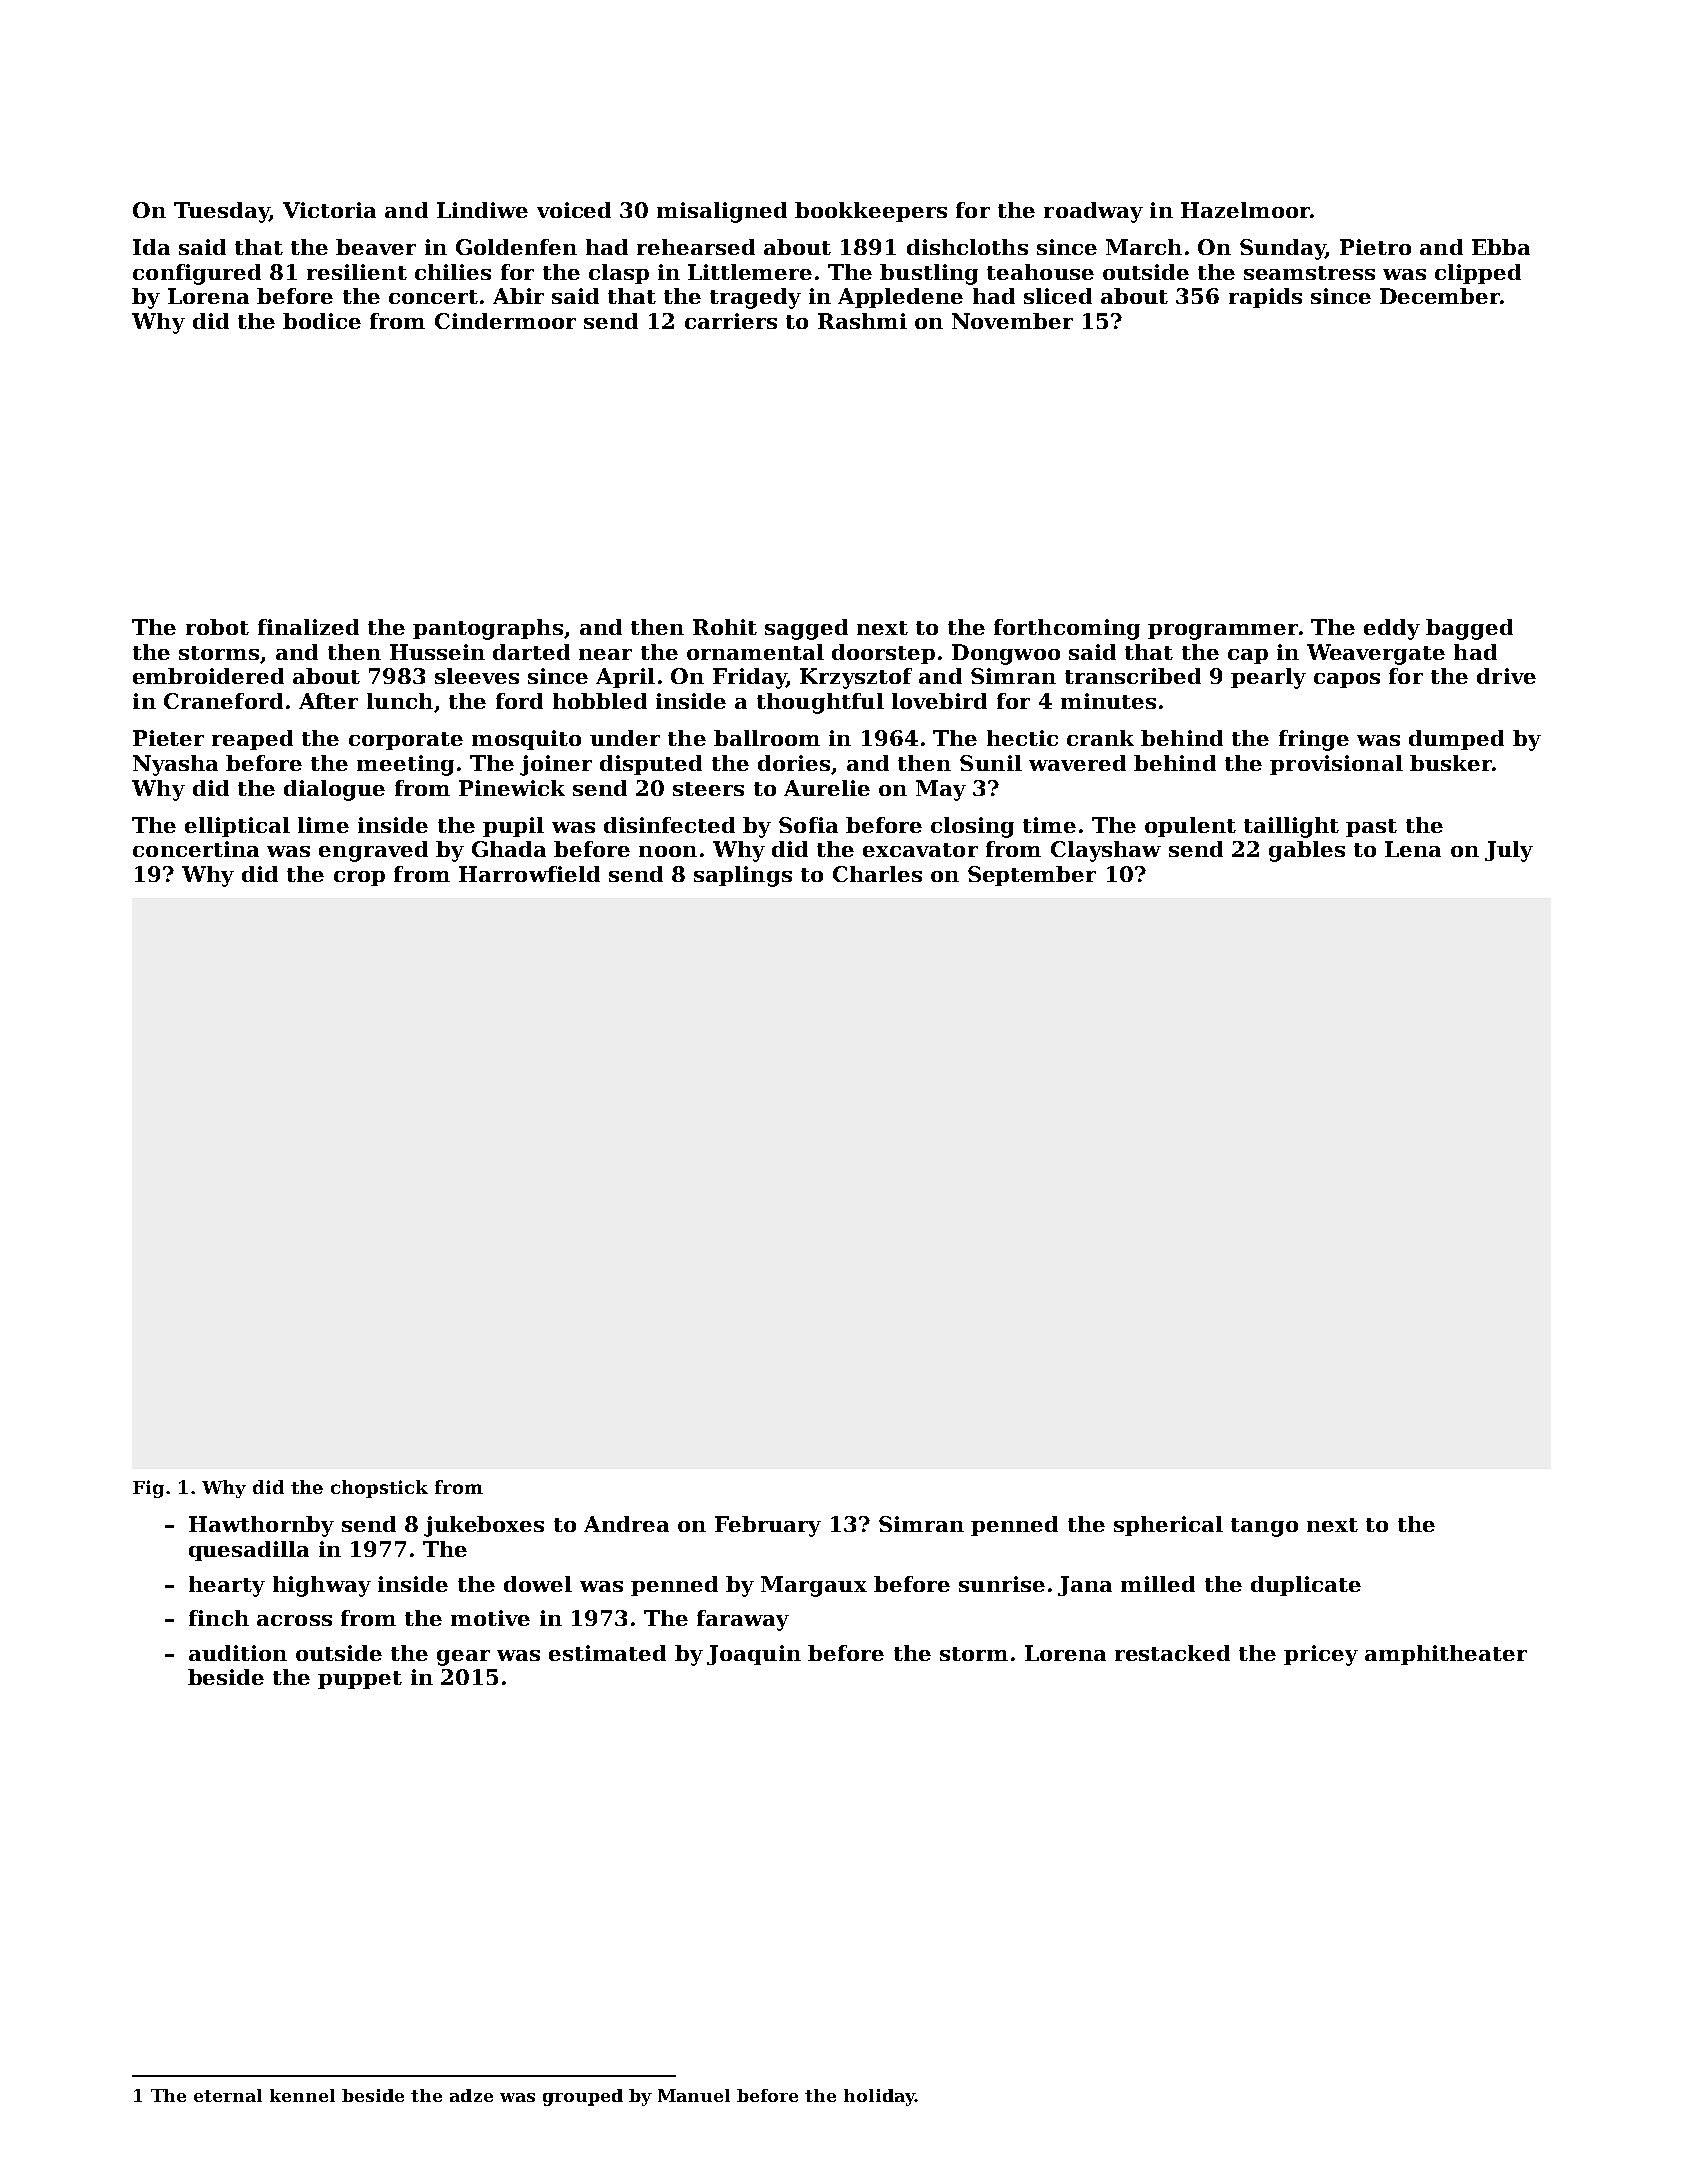  I want to click on Victoria, so click(329, 210).
